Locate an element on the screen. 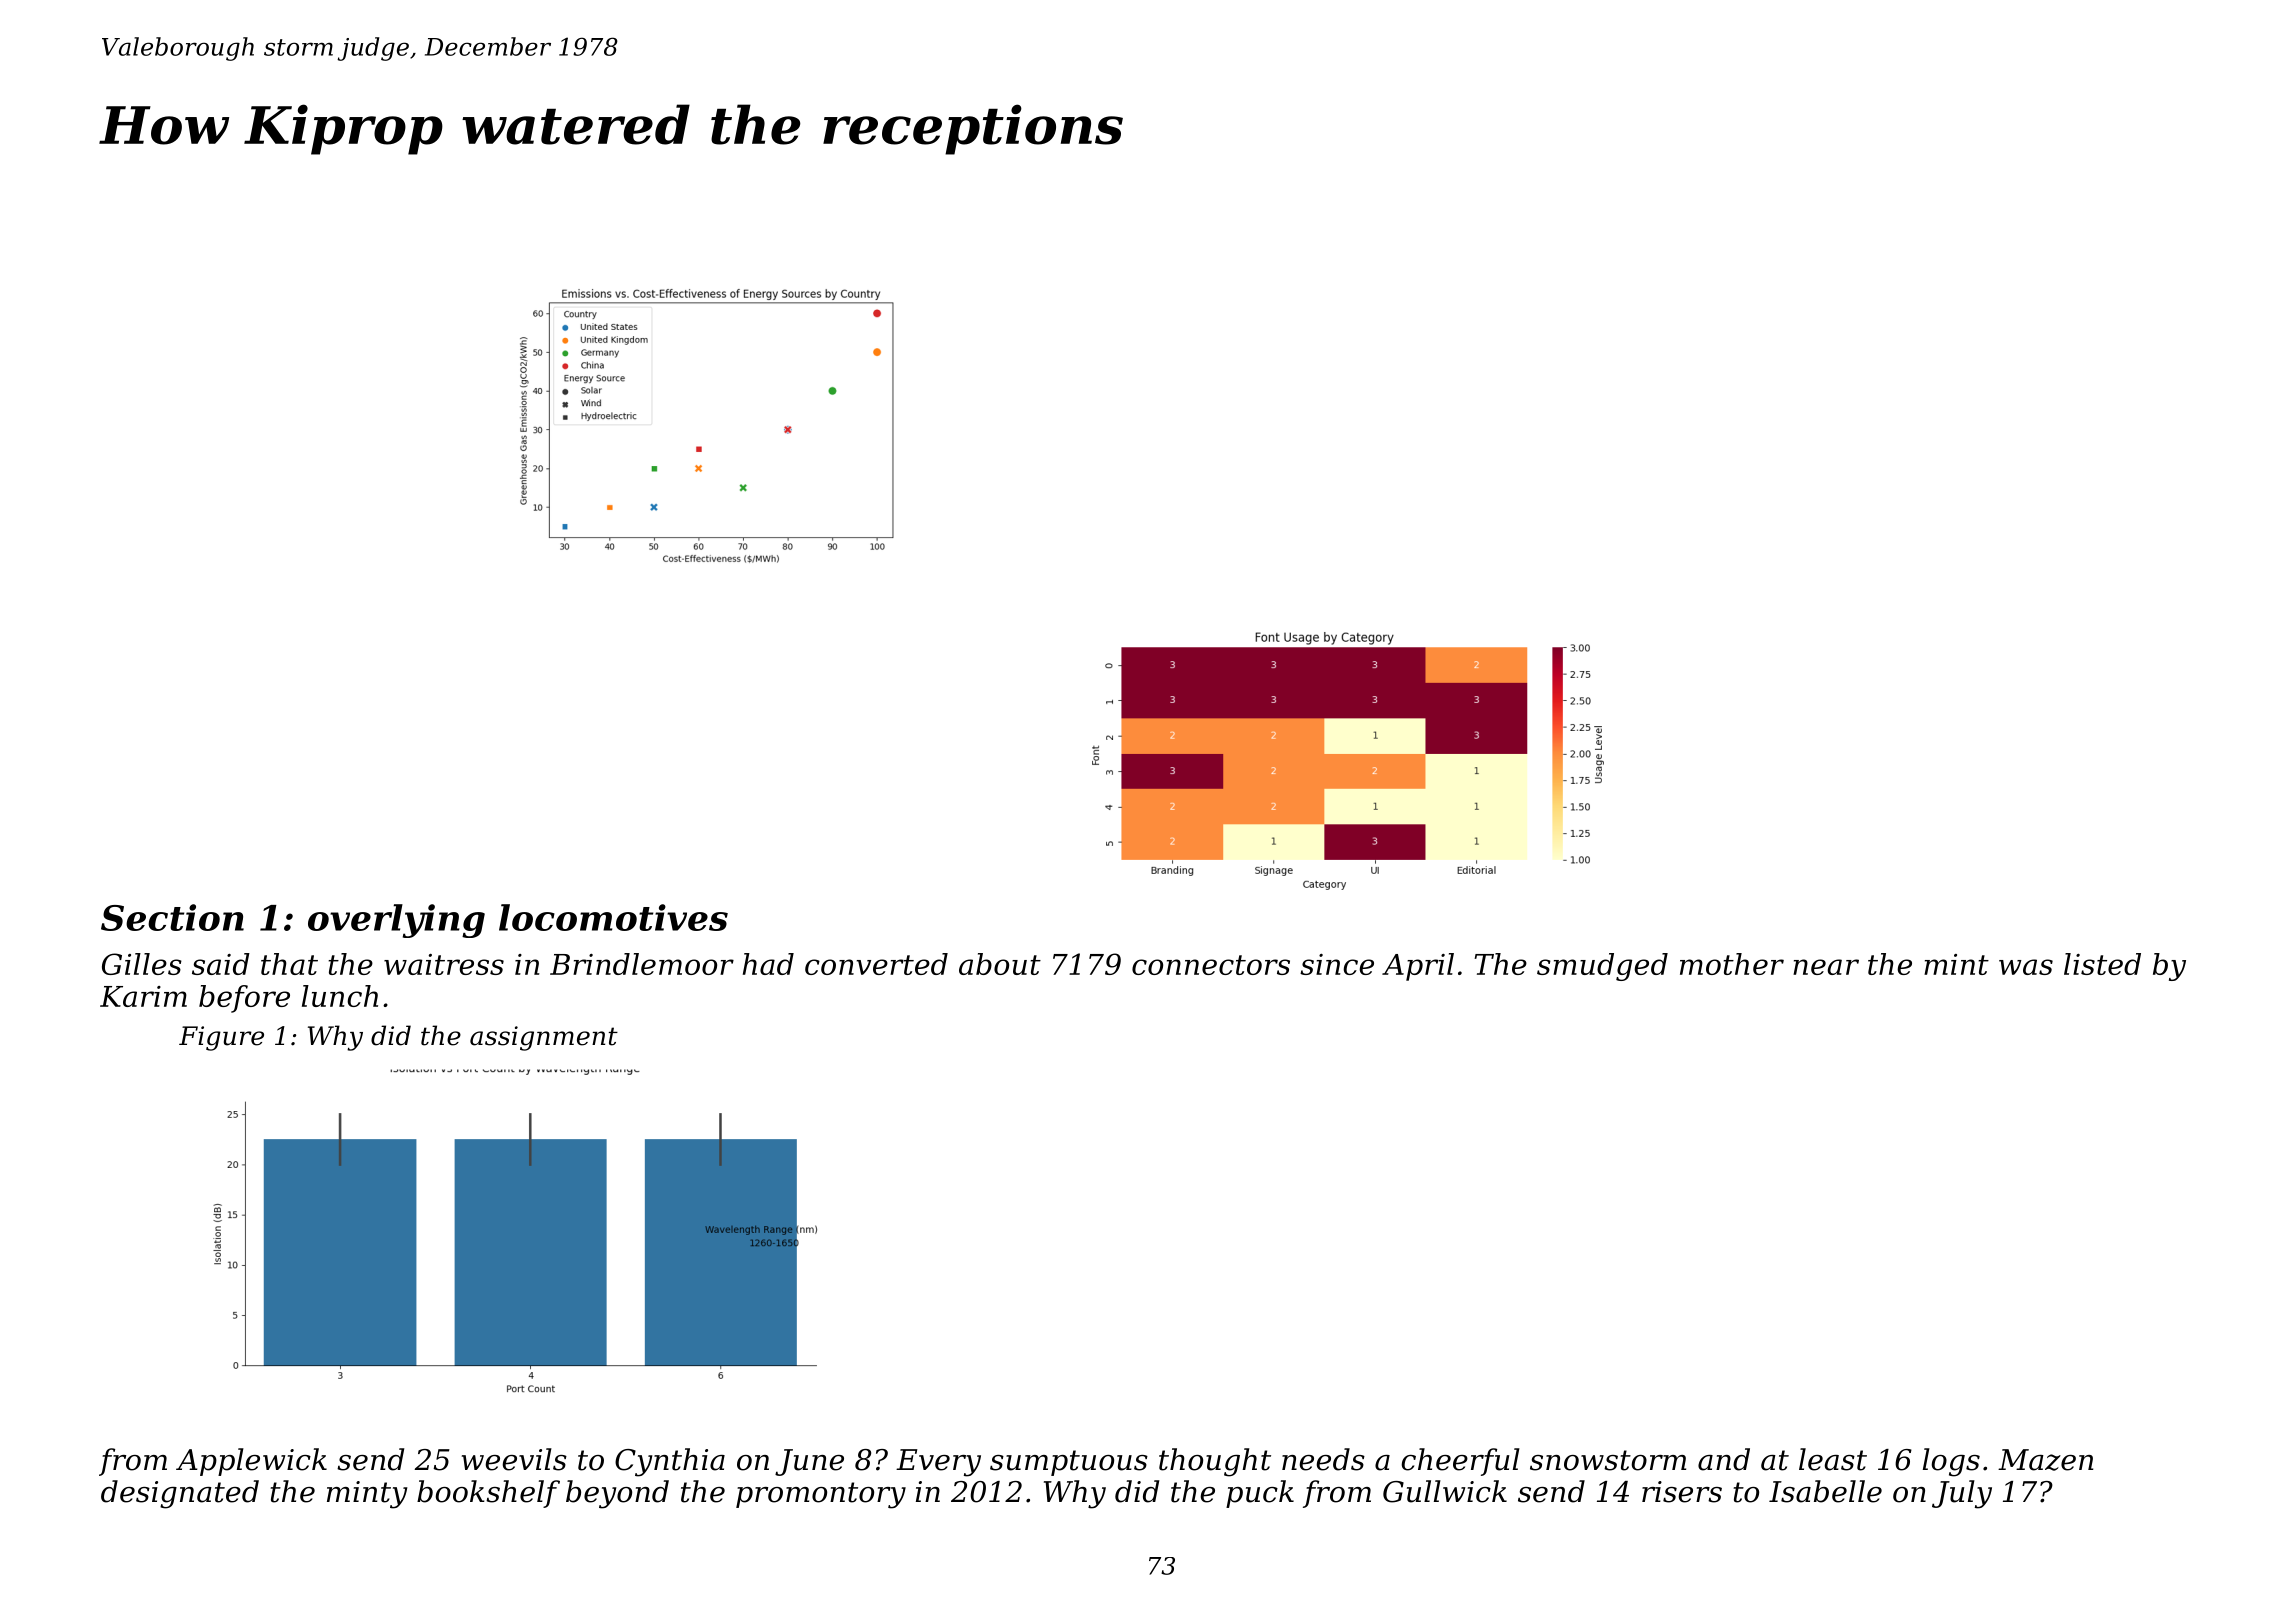 This screenshot has width=2292, height=1620. was is located at coordinates (2026, 967).
